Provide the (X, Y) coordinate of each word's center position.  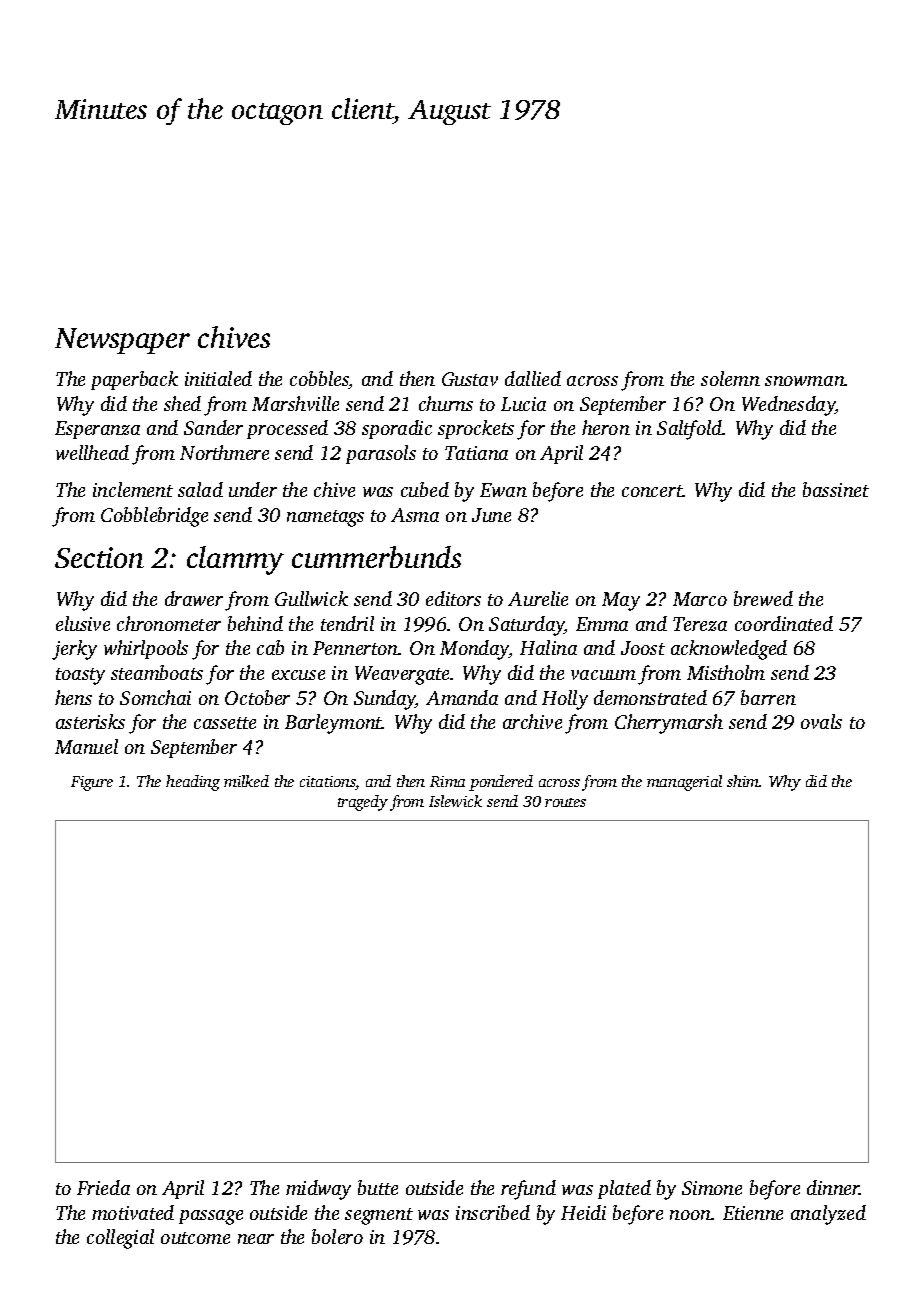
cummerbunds (376, 557)
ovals (821, 721)
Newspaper (122, 341)
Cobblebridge (154, 517)
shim (743, 781)
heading (193, 783)
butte (378, 1187)
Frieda (103, 1187)
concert (652, 491)
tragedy (363, 803)
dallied (533, 378)
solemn (730, 378)
